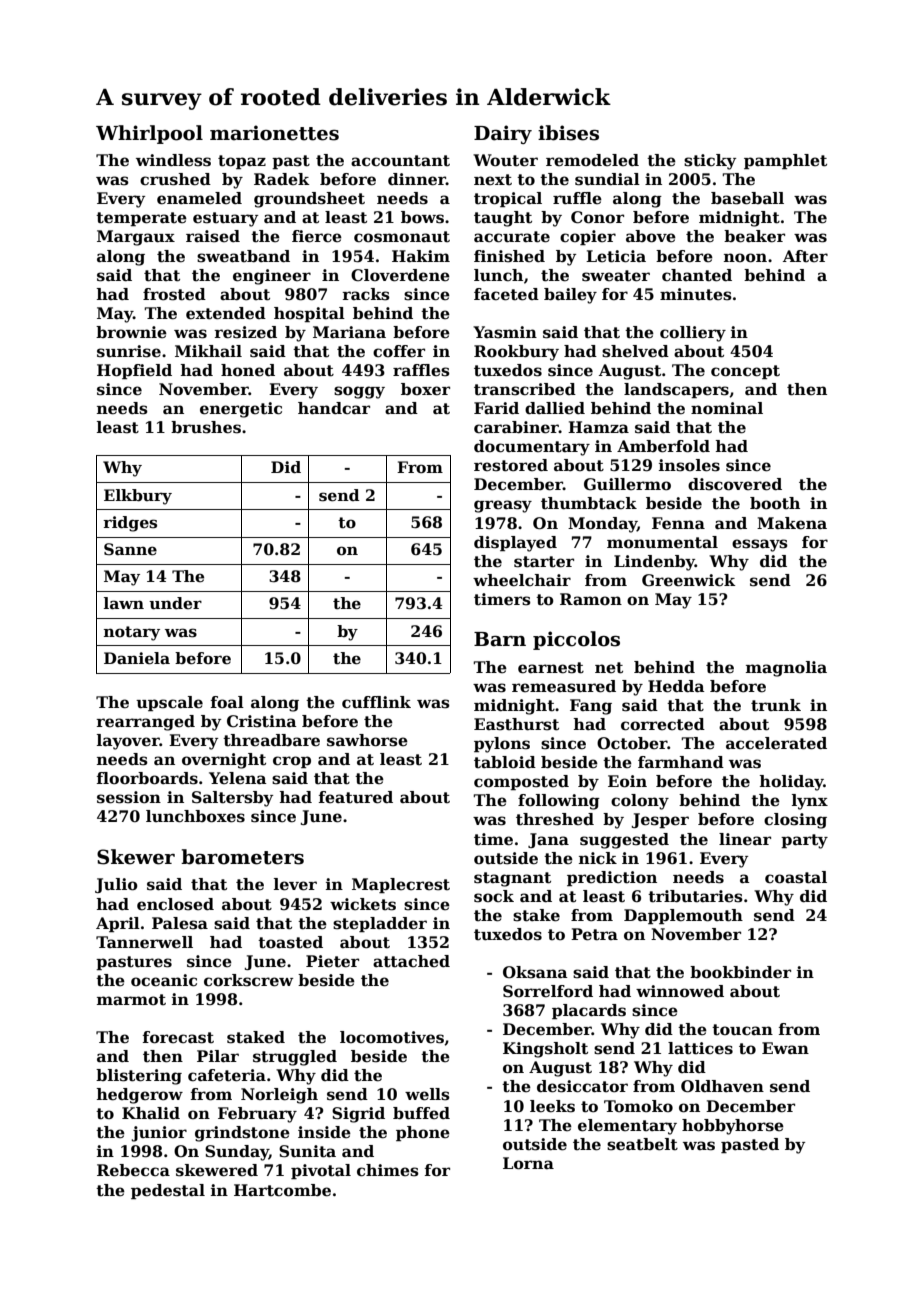  I want to click on Hartcombe, so click(282, 1190).
